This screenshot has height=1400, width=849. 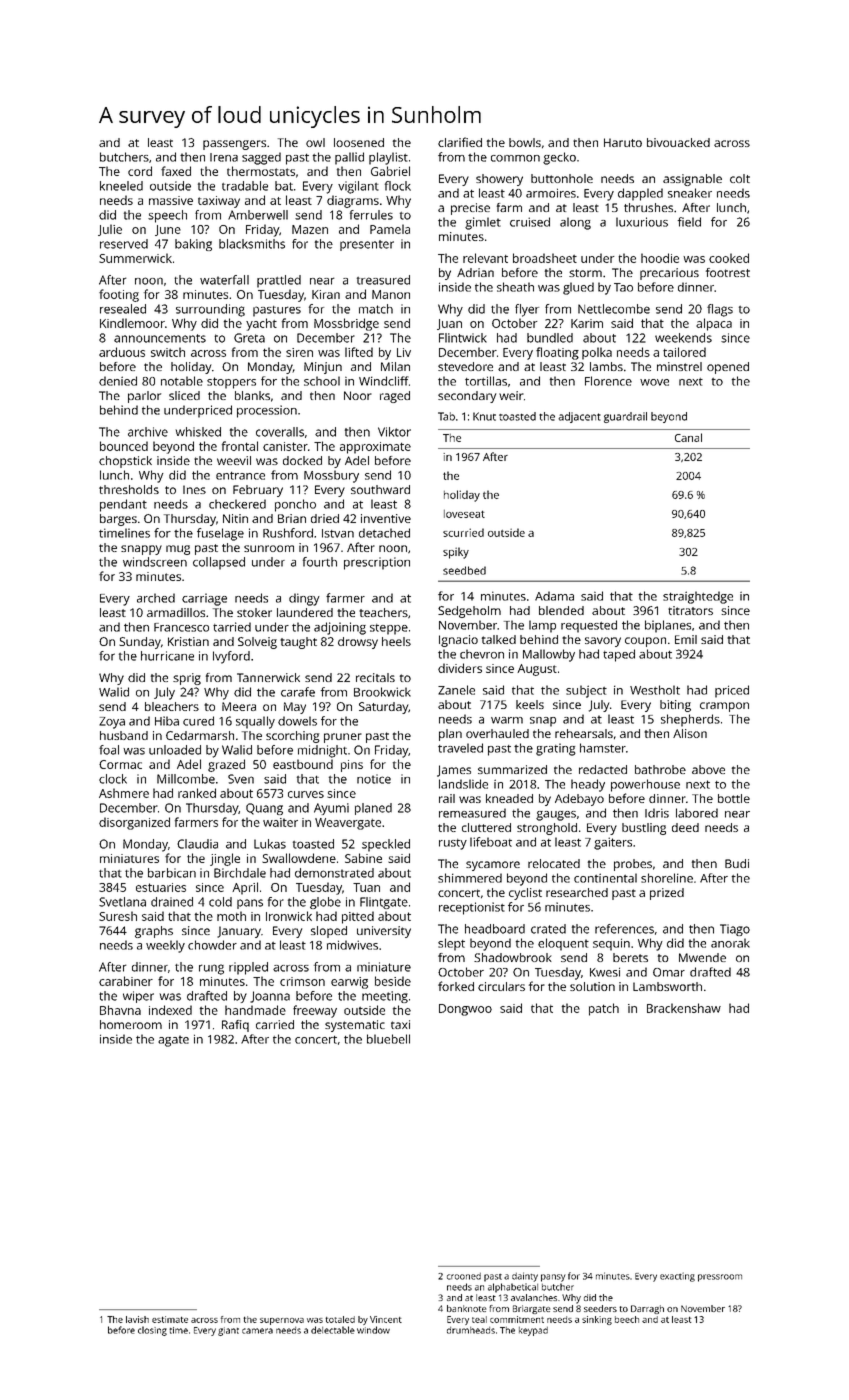 What do you see at coordinates (604, 1009) in the screenshot?
I see `patch` at bounding box center [604, 1009].
